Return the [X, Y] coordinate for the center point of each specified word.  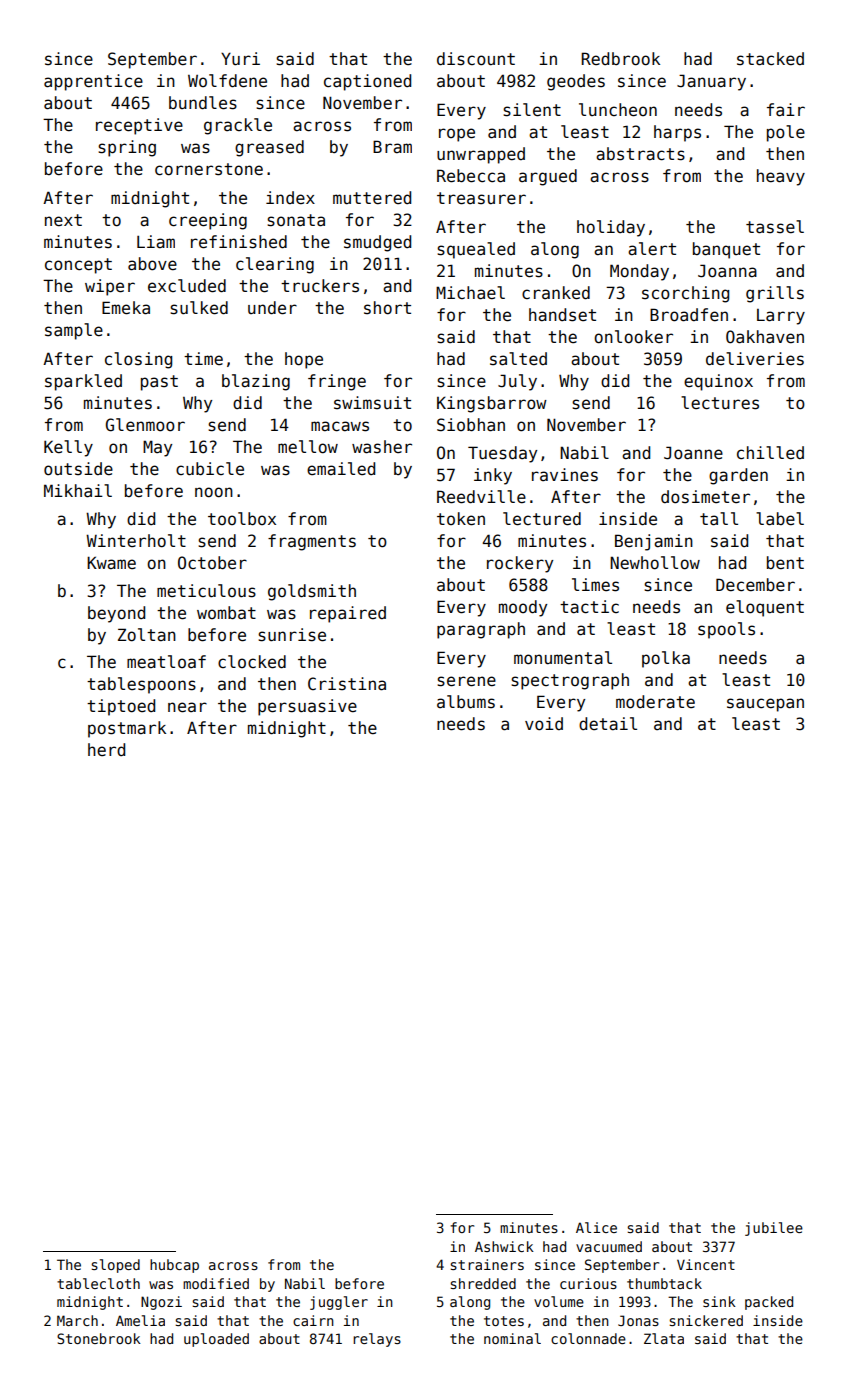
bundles [203, 103]
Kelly [68, 448]
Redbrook [620, 59]
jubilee [774, 1229]
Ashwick [504, 1246]
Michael [470, 293]
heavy [781, 177]
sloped [116, 1266]
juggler [339, 1303]
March [77, 1320]
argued [548, 177]
